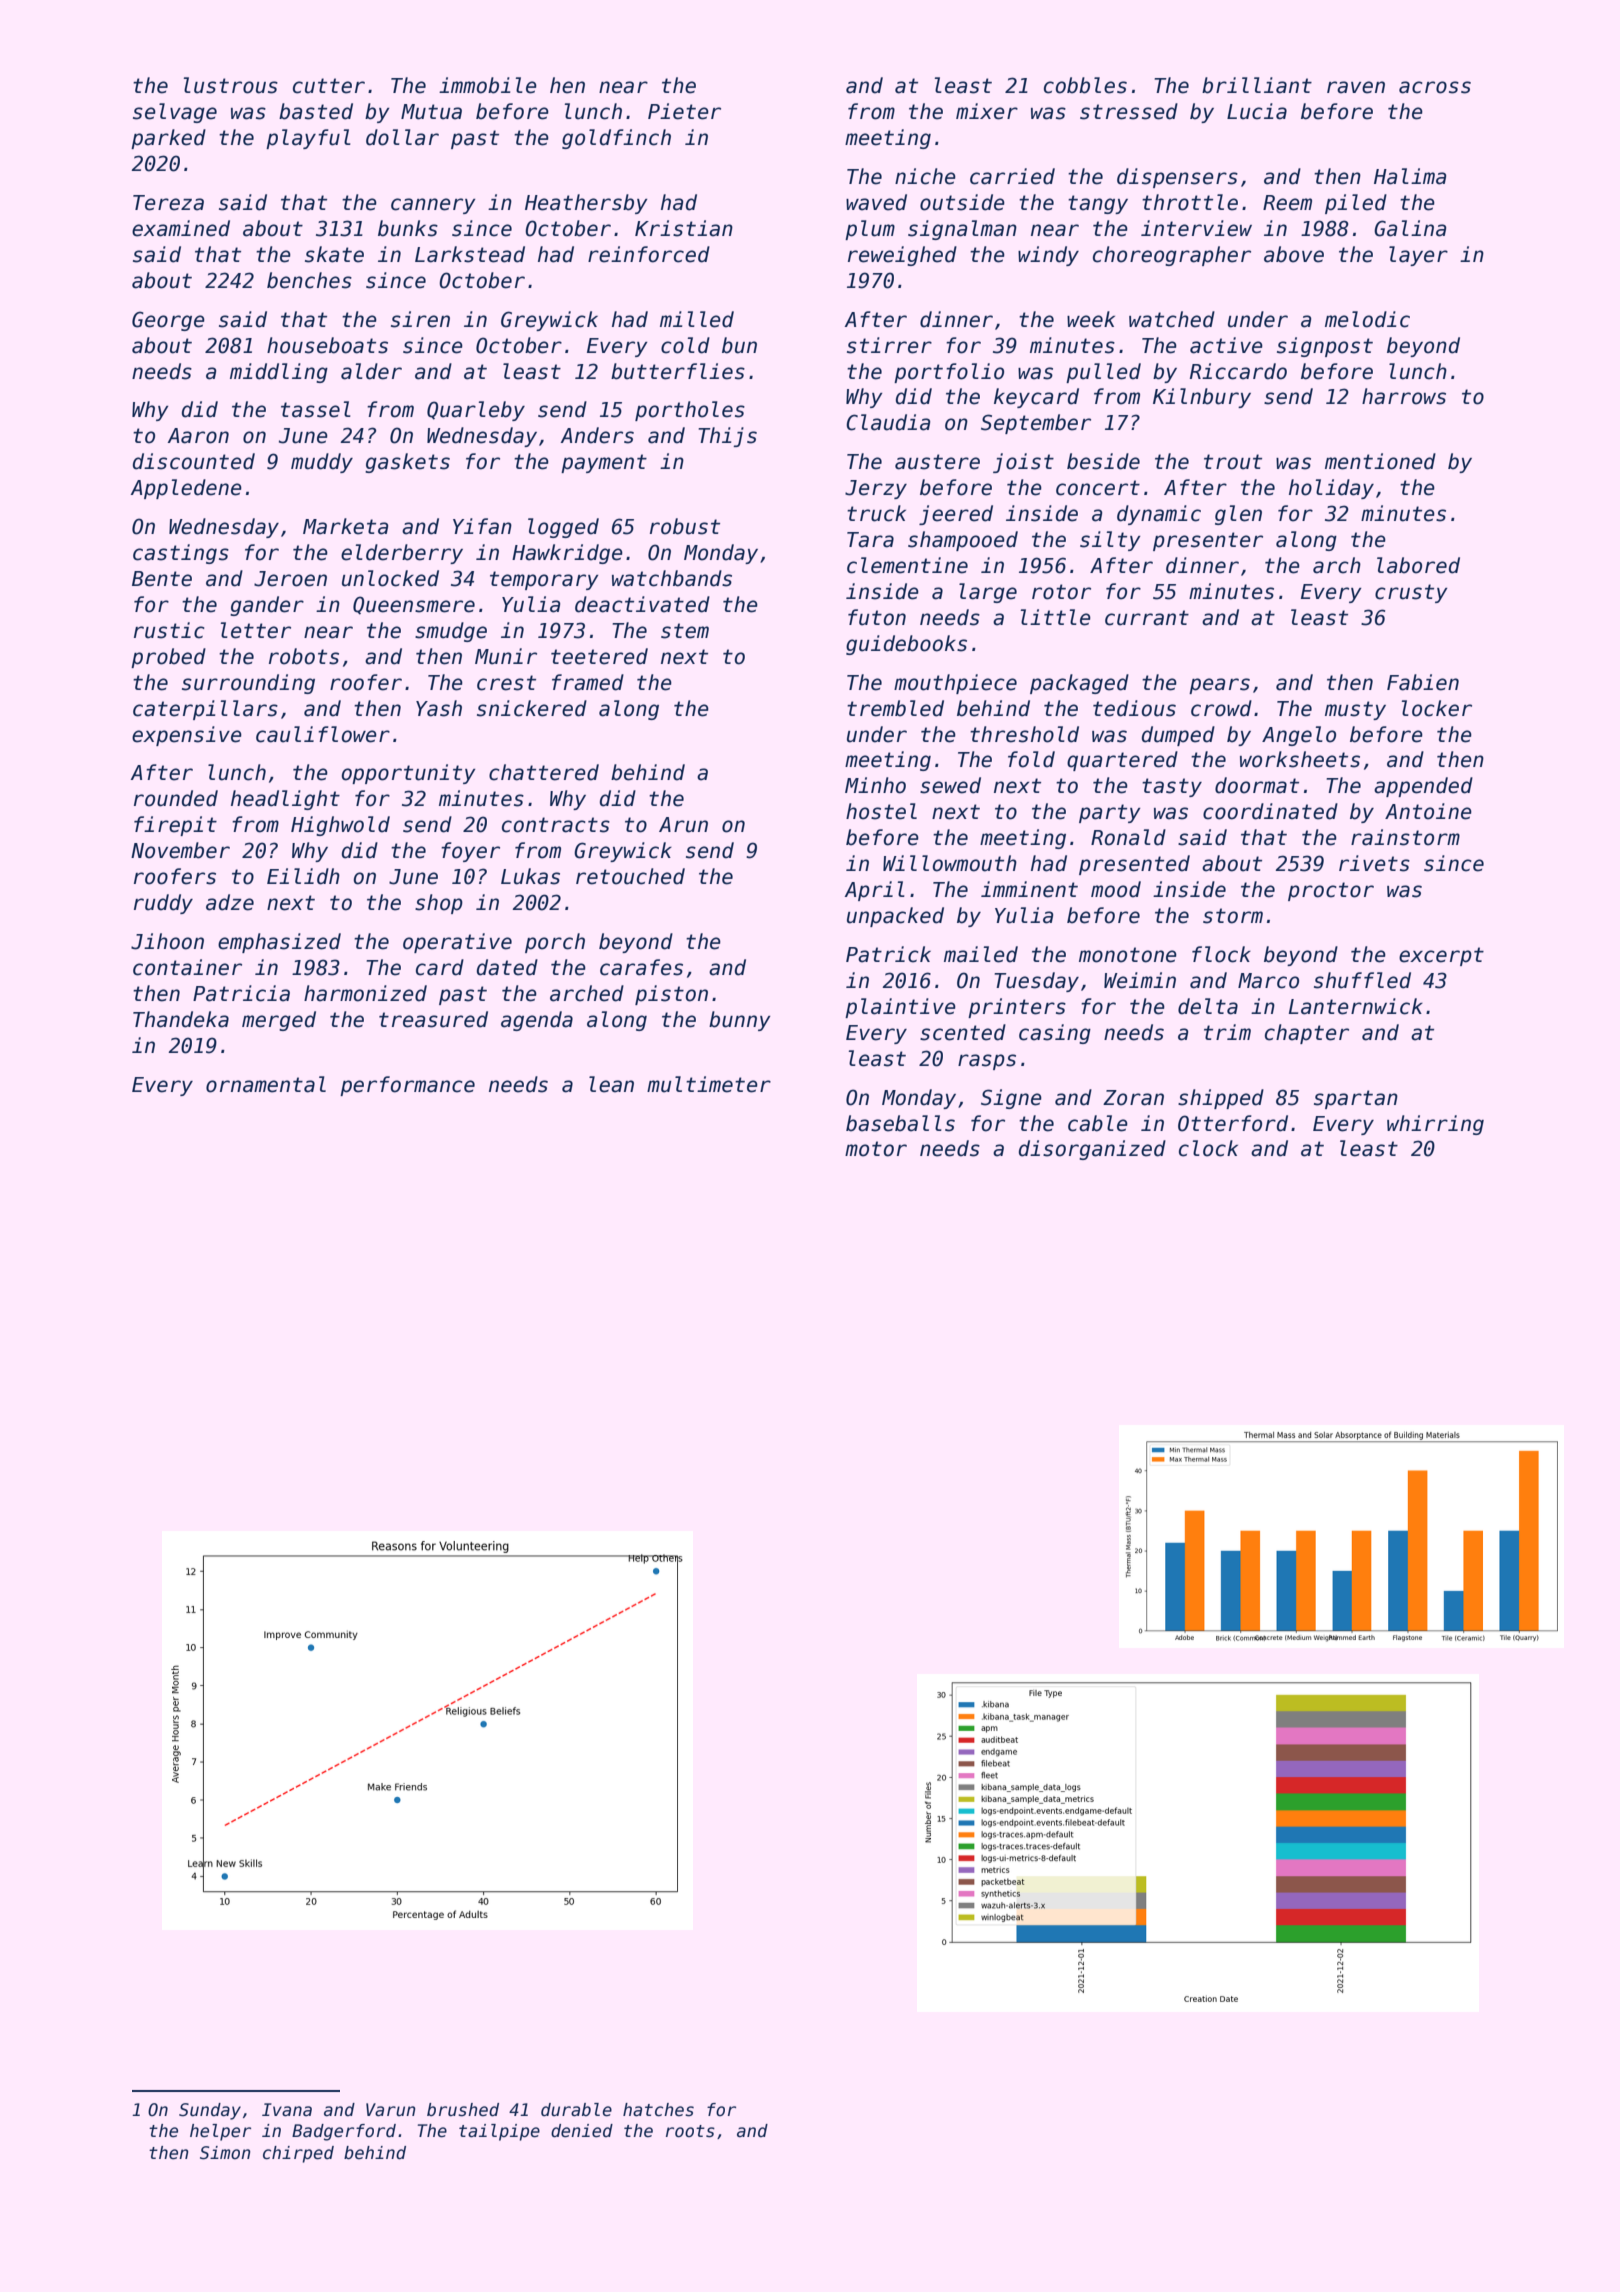  What do you see at coordinates (658, 2110) in the screenshot?
I see `hatches` at bounding box center [658, 2110].
